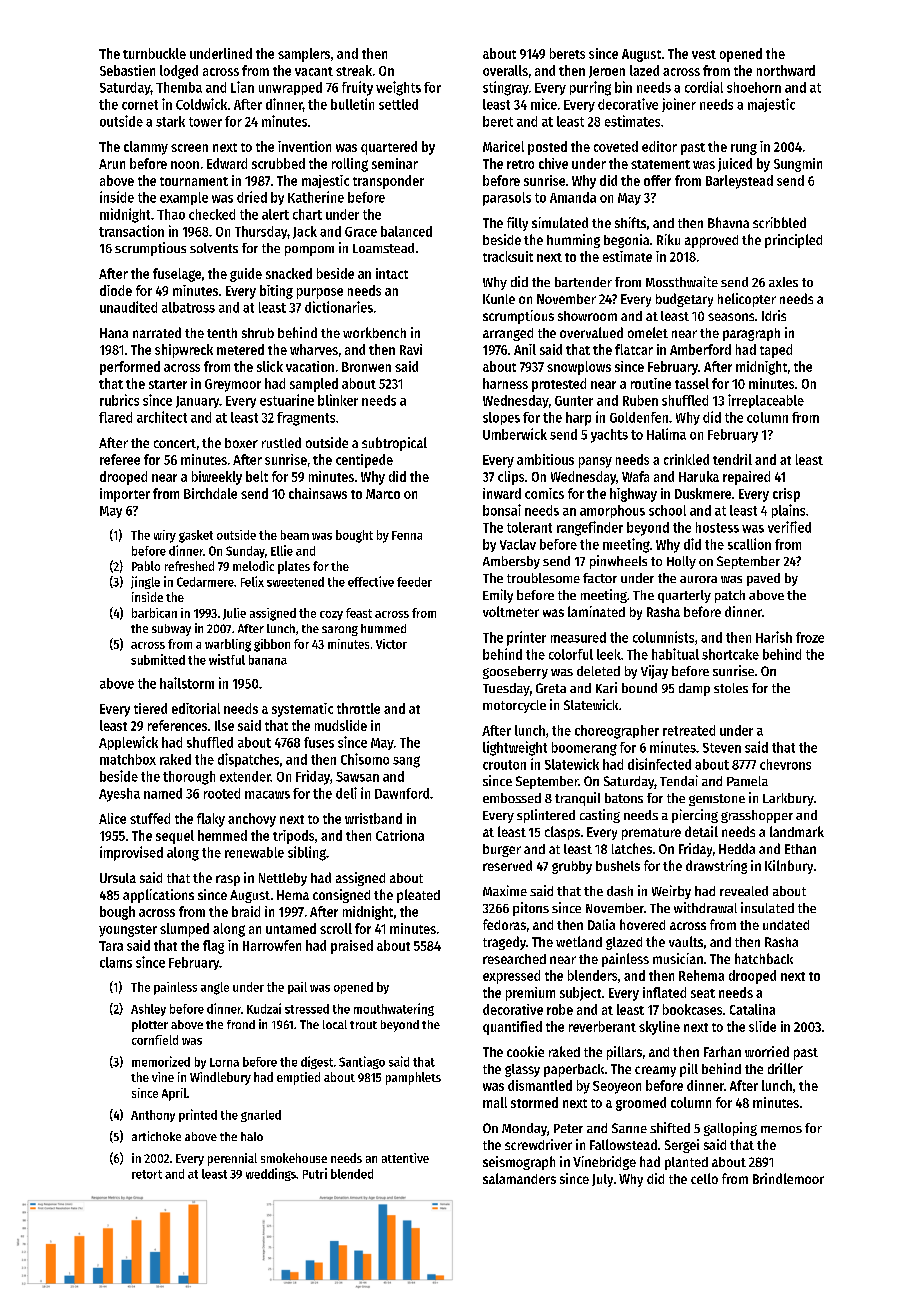 The width and height of the screenshot is (924, 1308). I want to click on feeder, so click(414, 582).
